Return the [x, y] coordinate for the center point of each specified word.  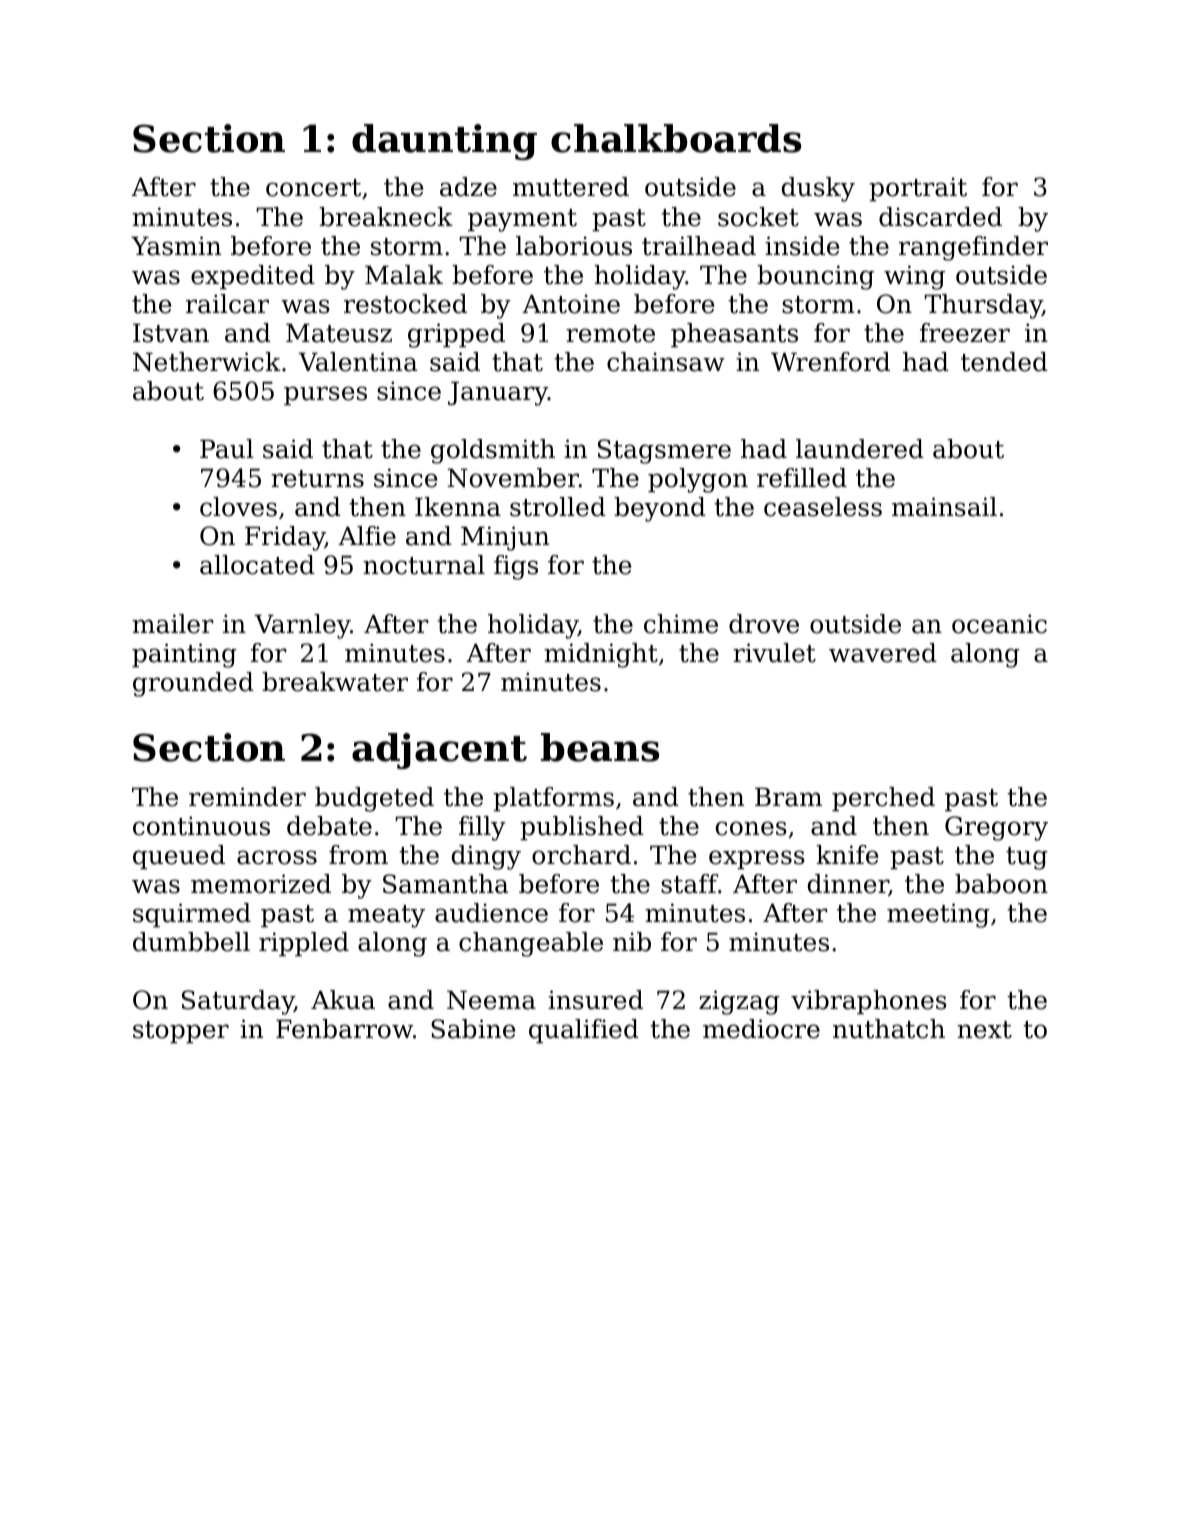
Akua [343, 1000]
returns [317, 479]
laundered [860, 449]
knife [847, 855]
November [513, 478]
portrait [918, 189]
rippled [304, 944]
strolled [558, 507]
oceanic [999, 624]
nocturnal [424, 565]
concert [313, 188]
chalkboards [676, 138]
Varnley [302, 626]
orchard [581, 855]
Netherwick [207, 362]
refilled [802, 478]
